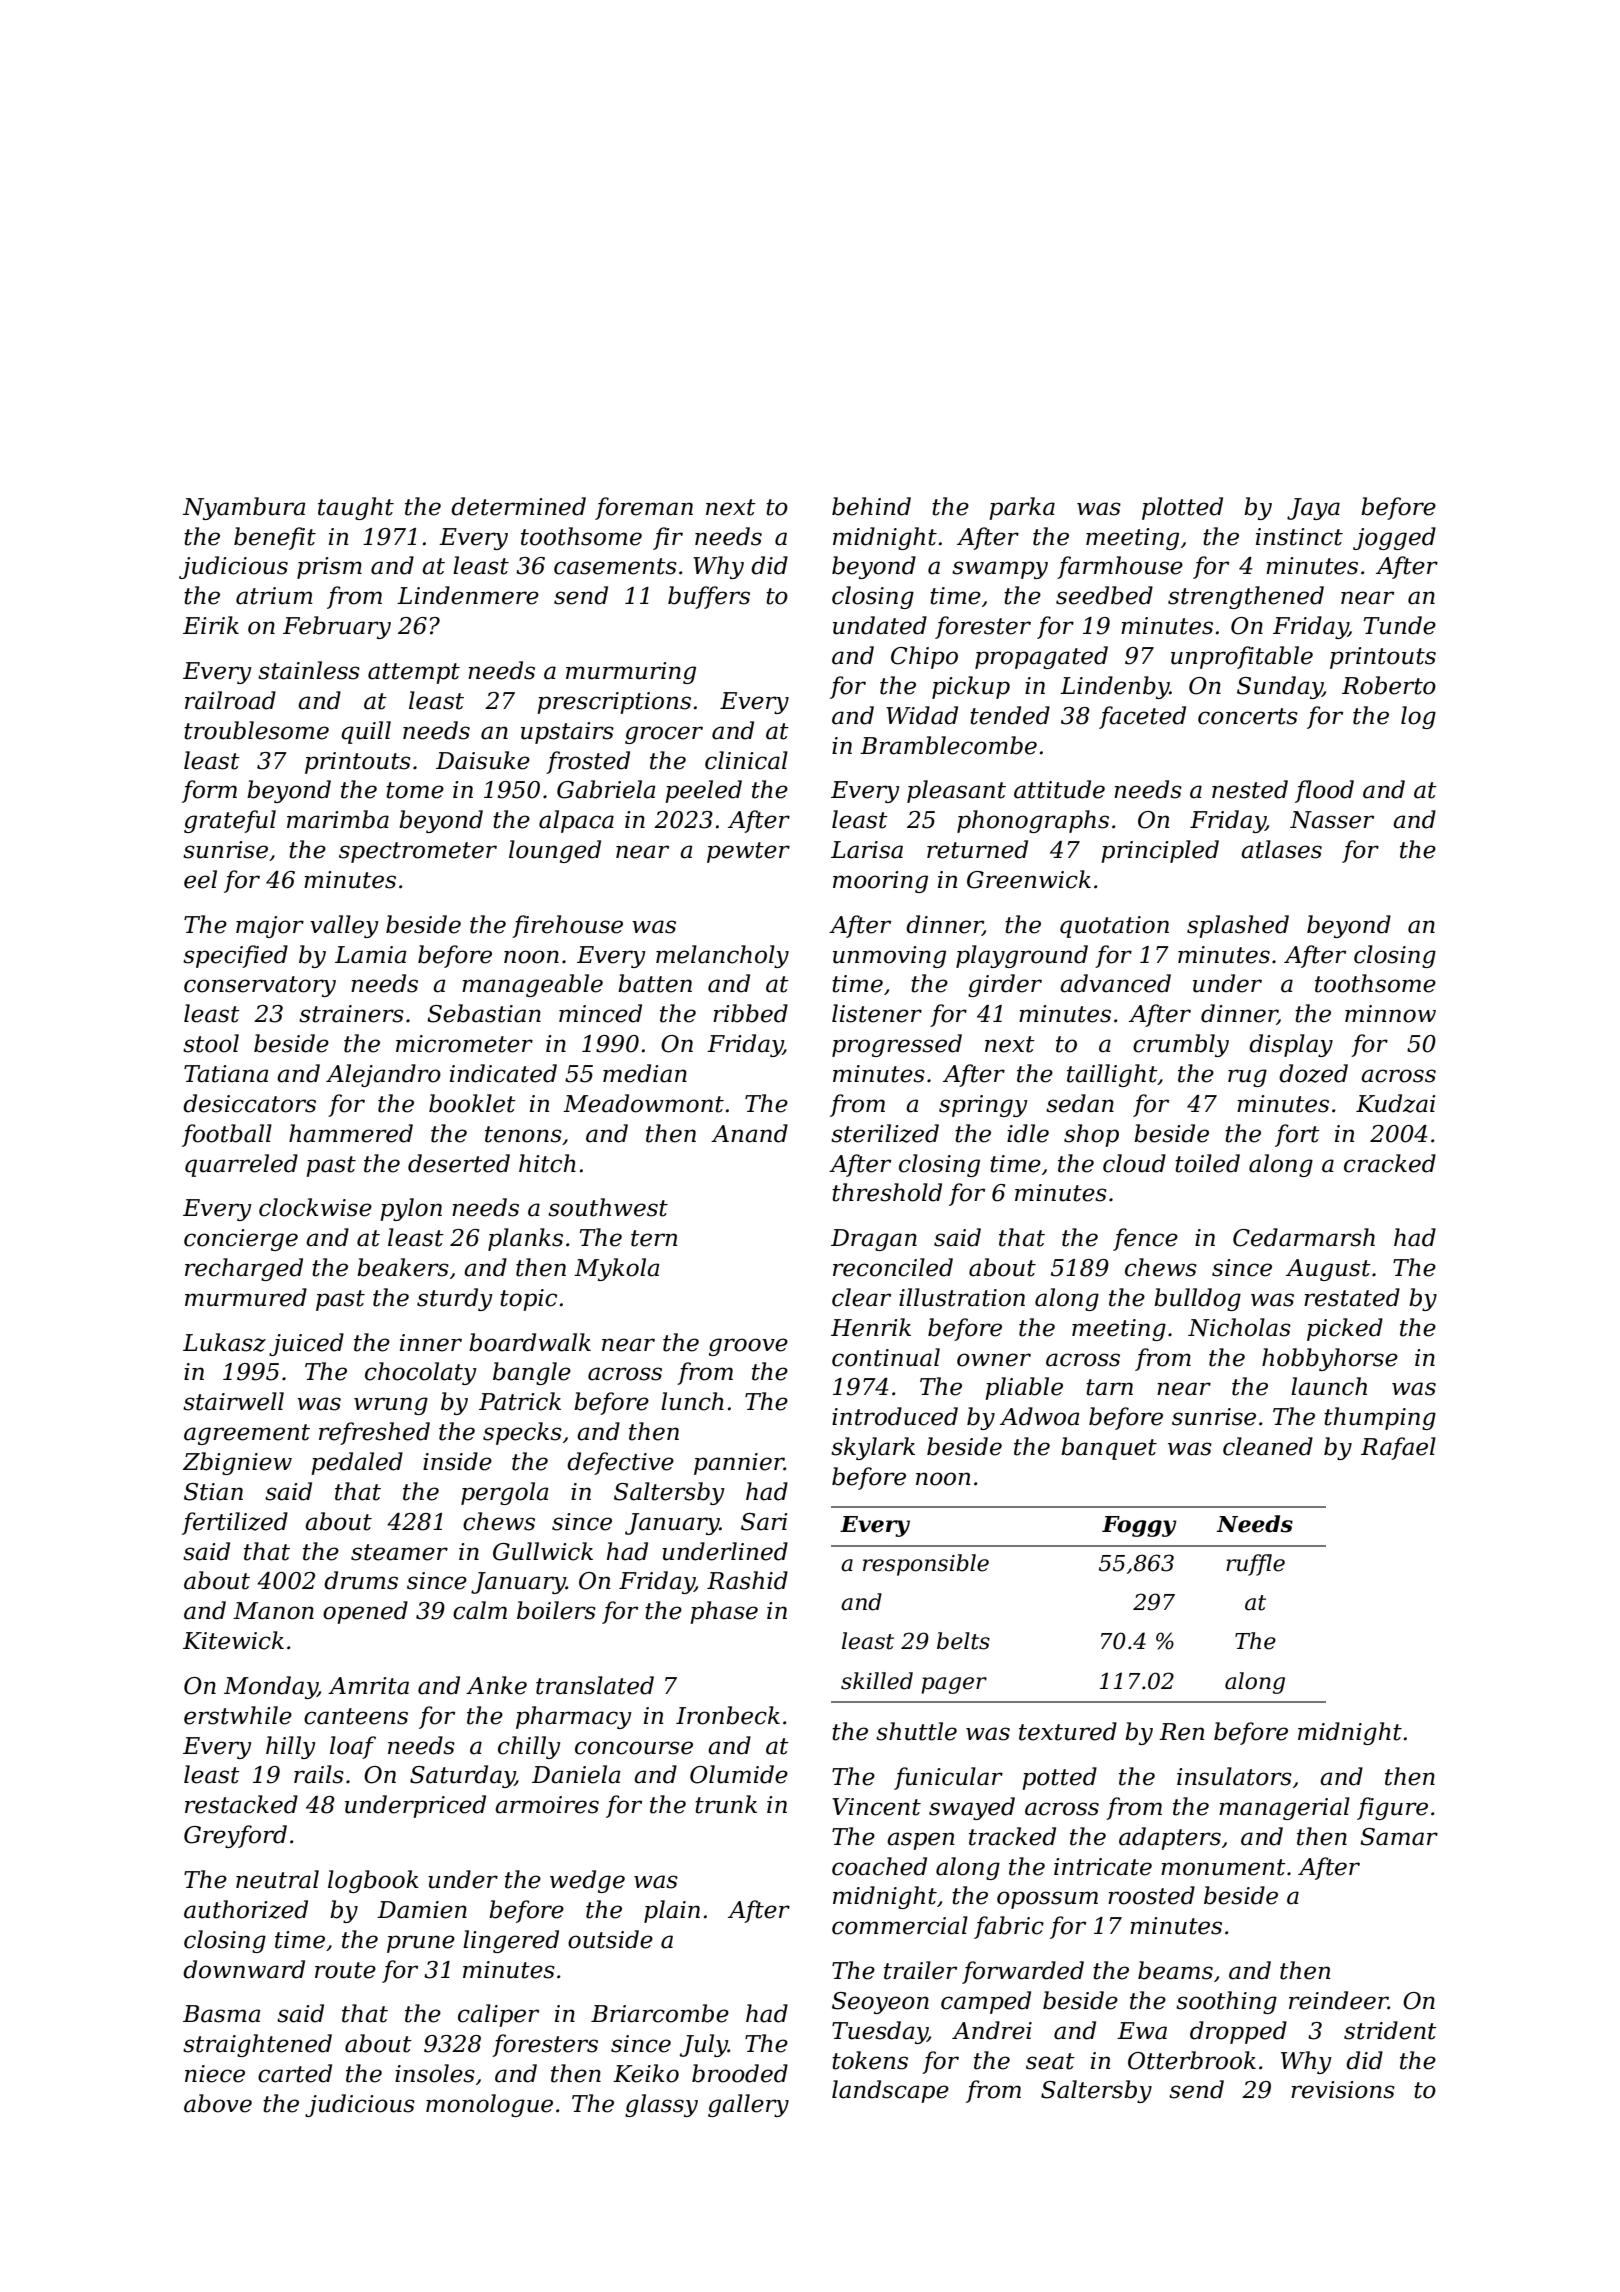 The height and width of the screenshot is (2292, 1620). What do you see at coordinates (643, 1103) in the screenshot?
I see `Meadowmont` at bounding box center [643, 1103].
